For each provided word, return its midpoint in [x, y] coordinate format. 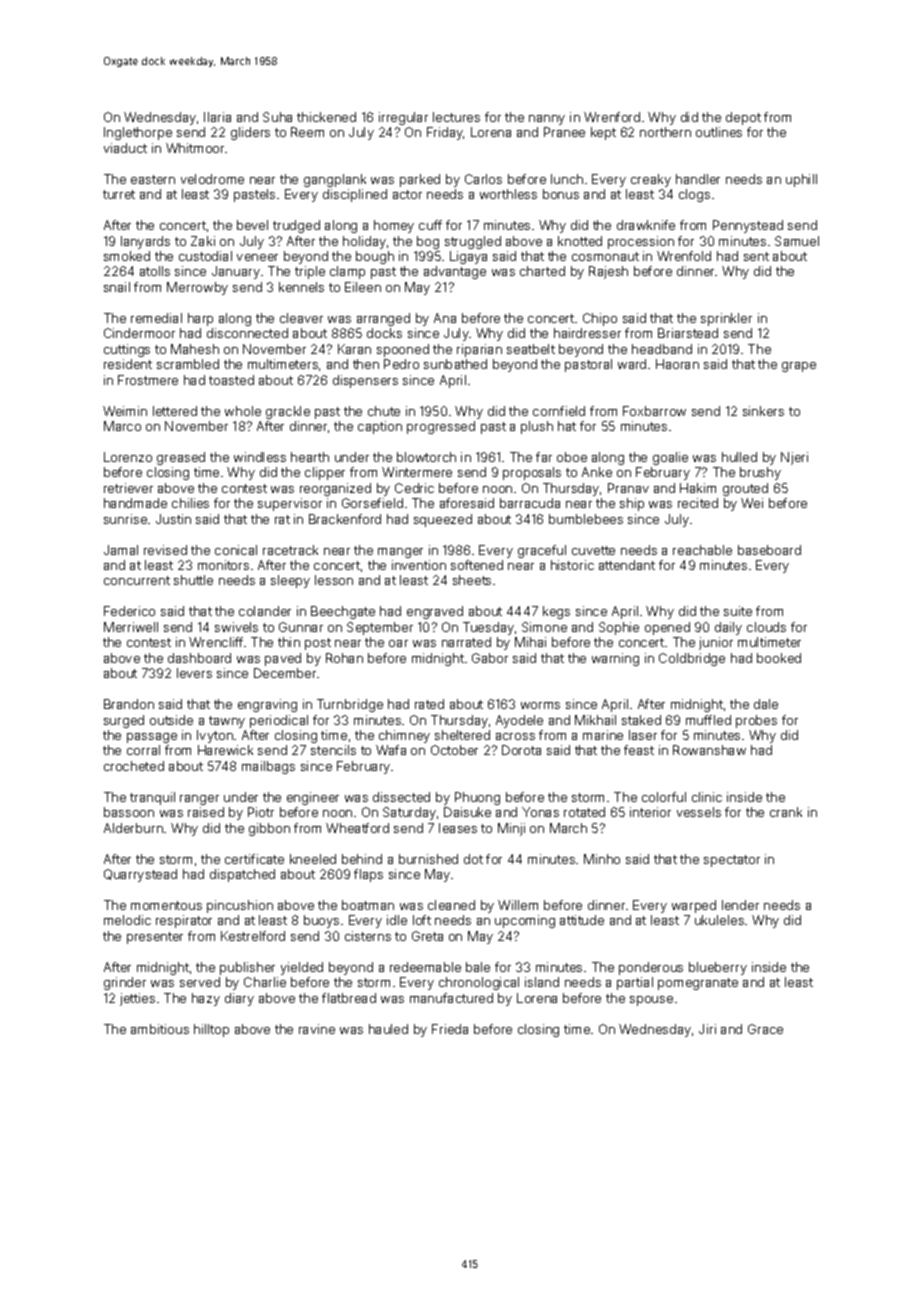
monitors [223, 565]
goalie [670, 458]
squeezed [443, 520]
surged [124, 721]
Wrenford [612, 117]
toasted [231, 380]
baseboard [769, 550]
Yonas [540, 812]
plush [537, 427]
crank [786, 812]
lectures [456, 117]
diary [239, 999]
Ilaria [217, 117]
